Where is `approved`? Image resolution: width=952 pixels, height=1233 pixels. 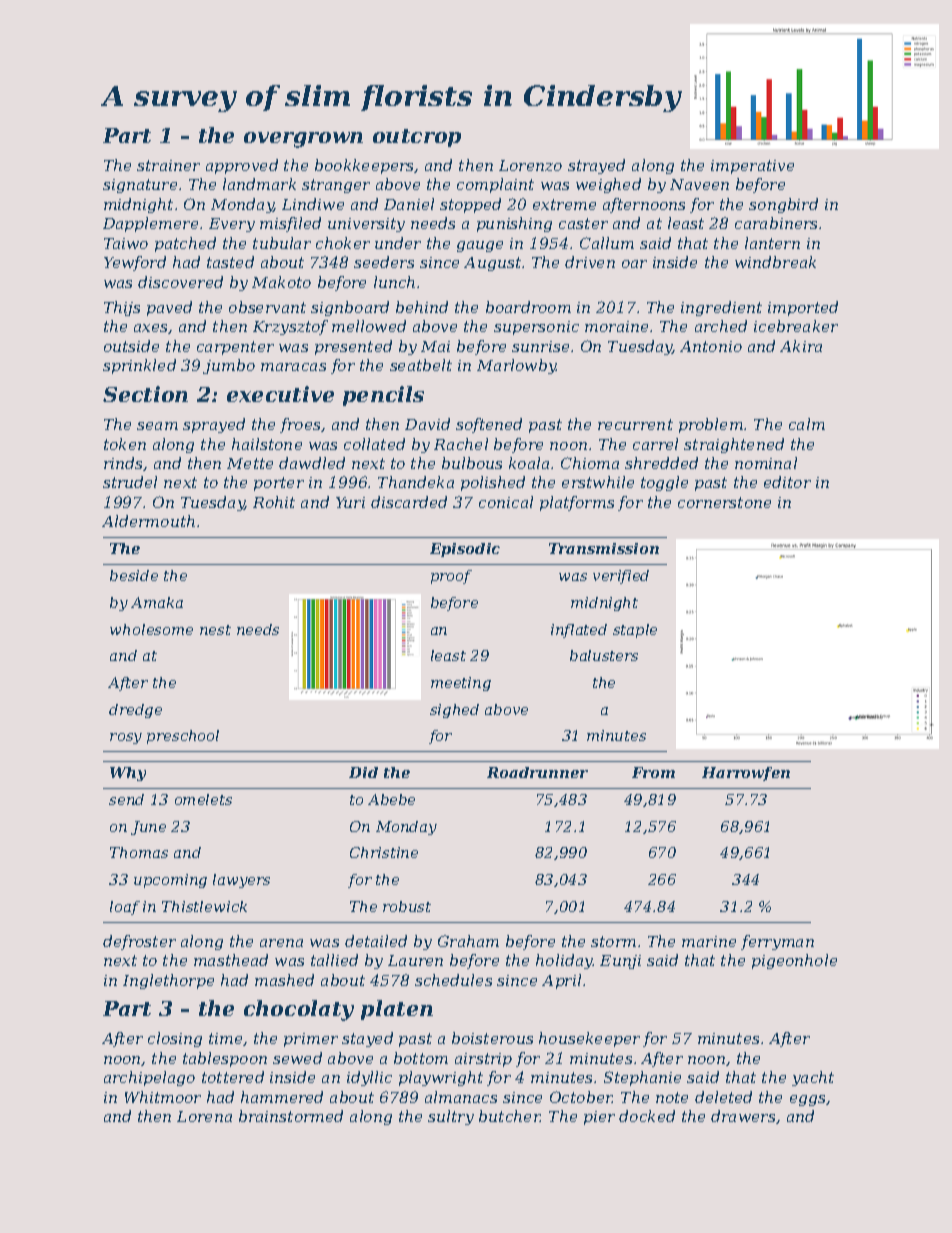 approved is located at coordinates (242, 166).
